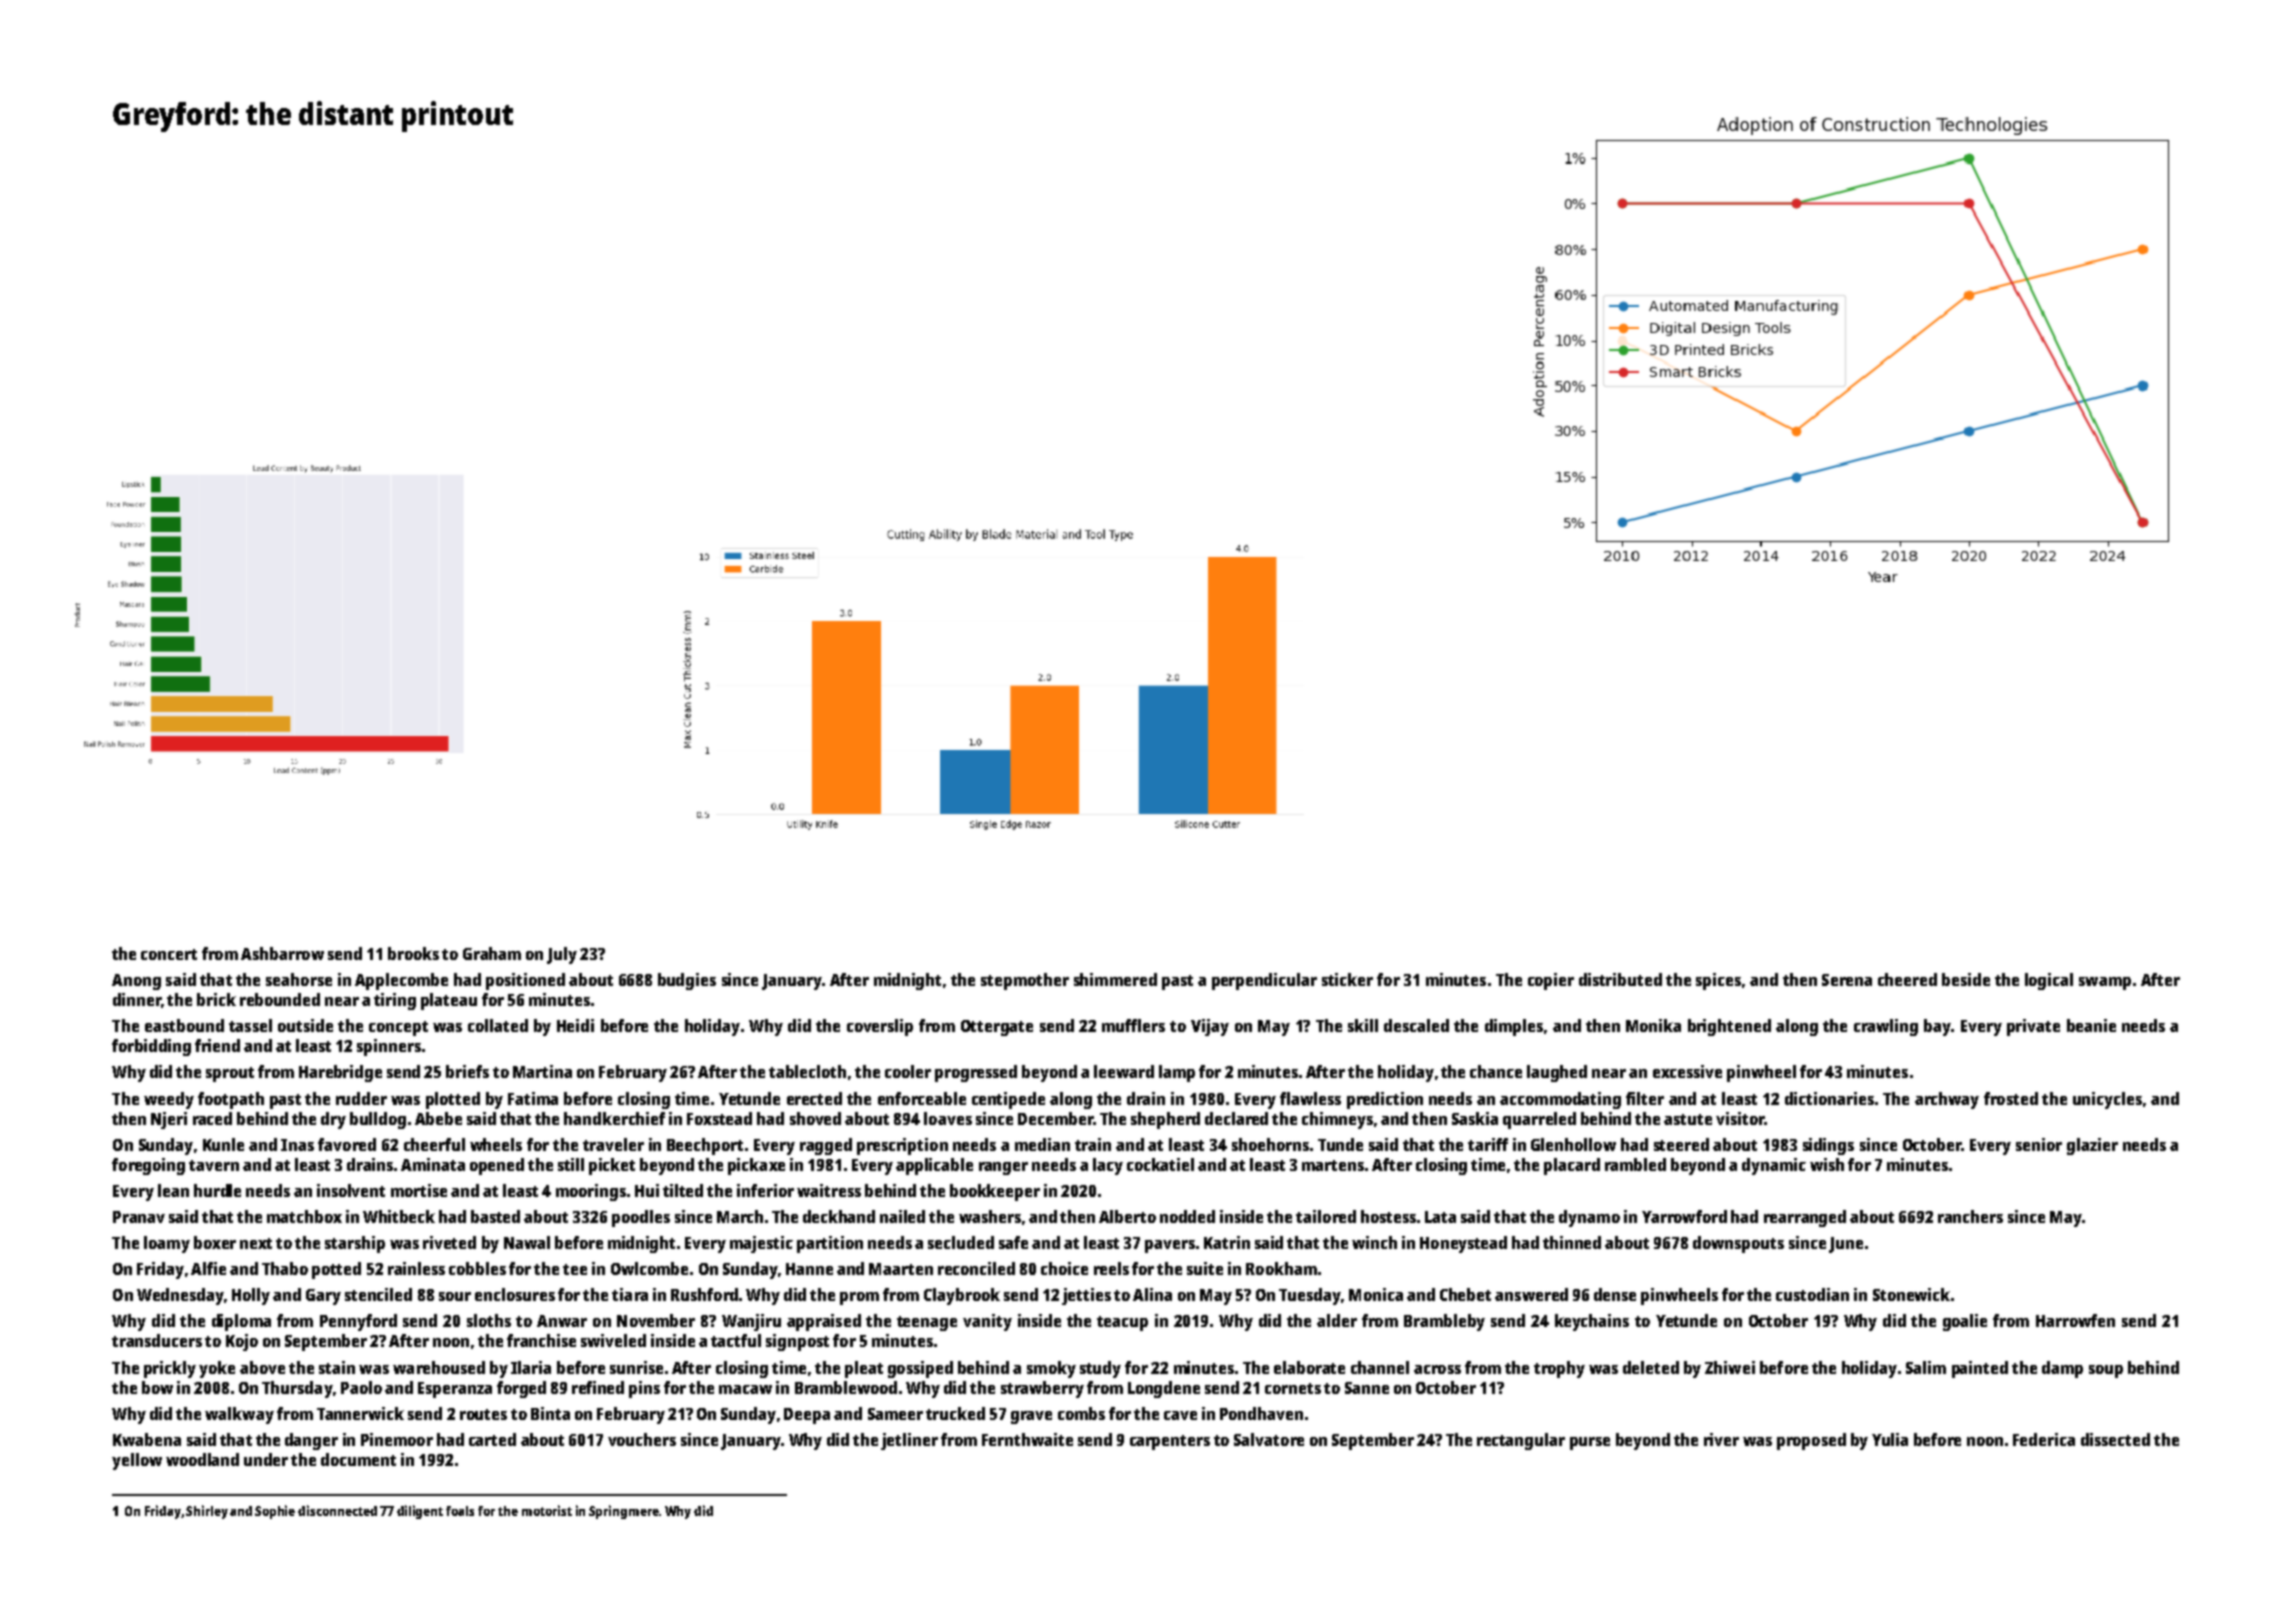 The width and height of the image is (2292, 1620). I want to click on Thabo, so click(285, 1268).
